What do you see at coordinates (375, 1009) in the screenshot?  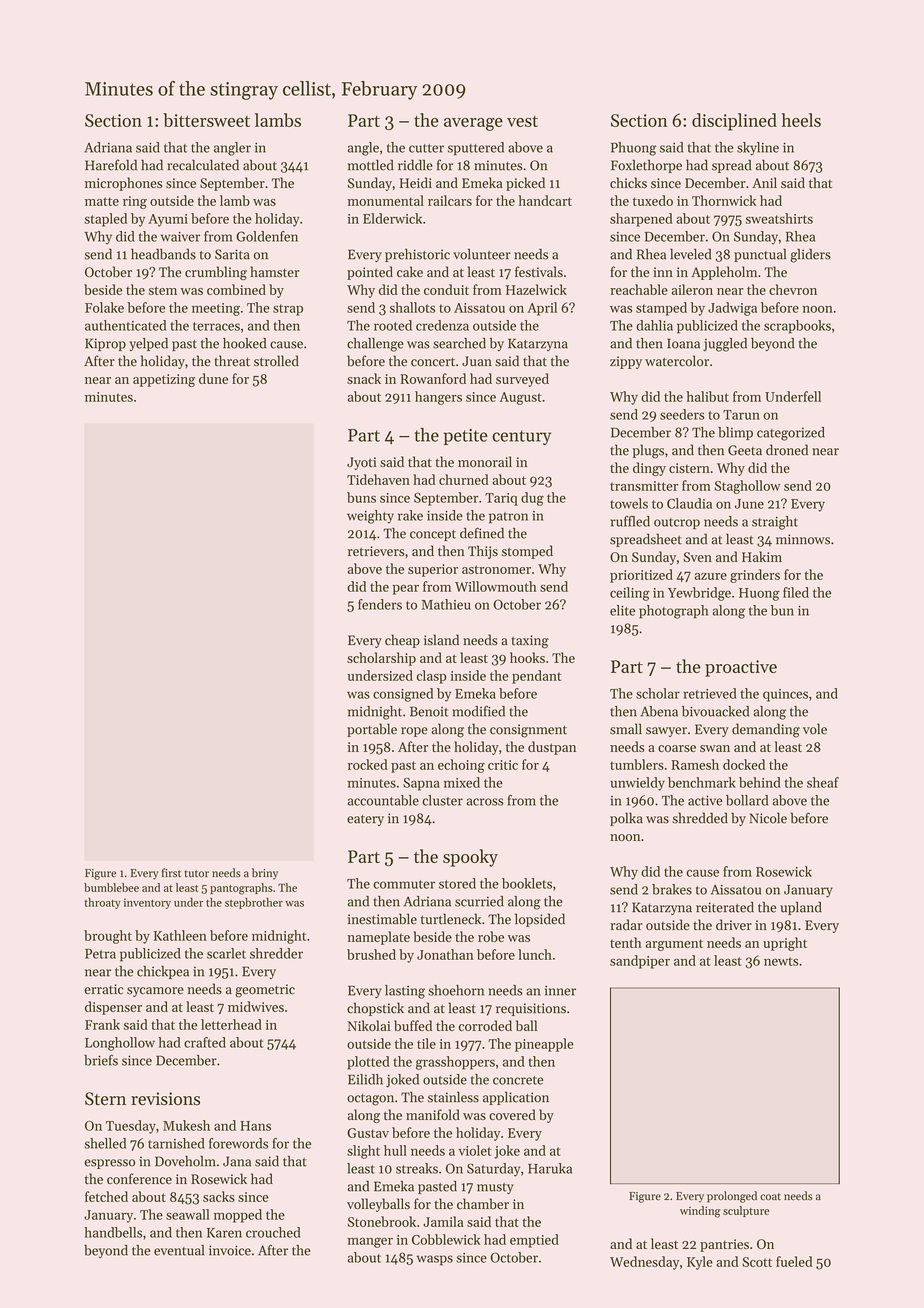 I see `chopstick` at bounding box center [375, 1009].
